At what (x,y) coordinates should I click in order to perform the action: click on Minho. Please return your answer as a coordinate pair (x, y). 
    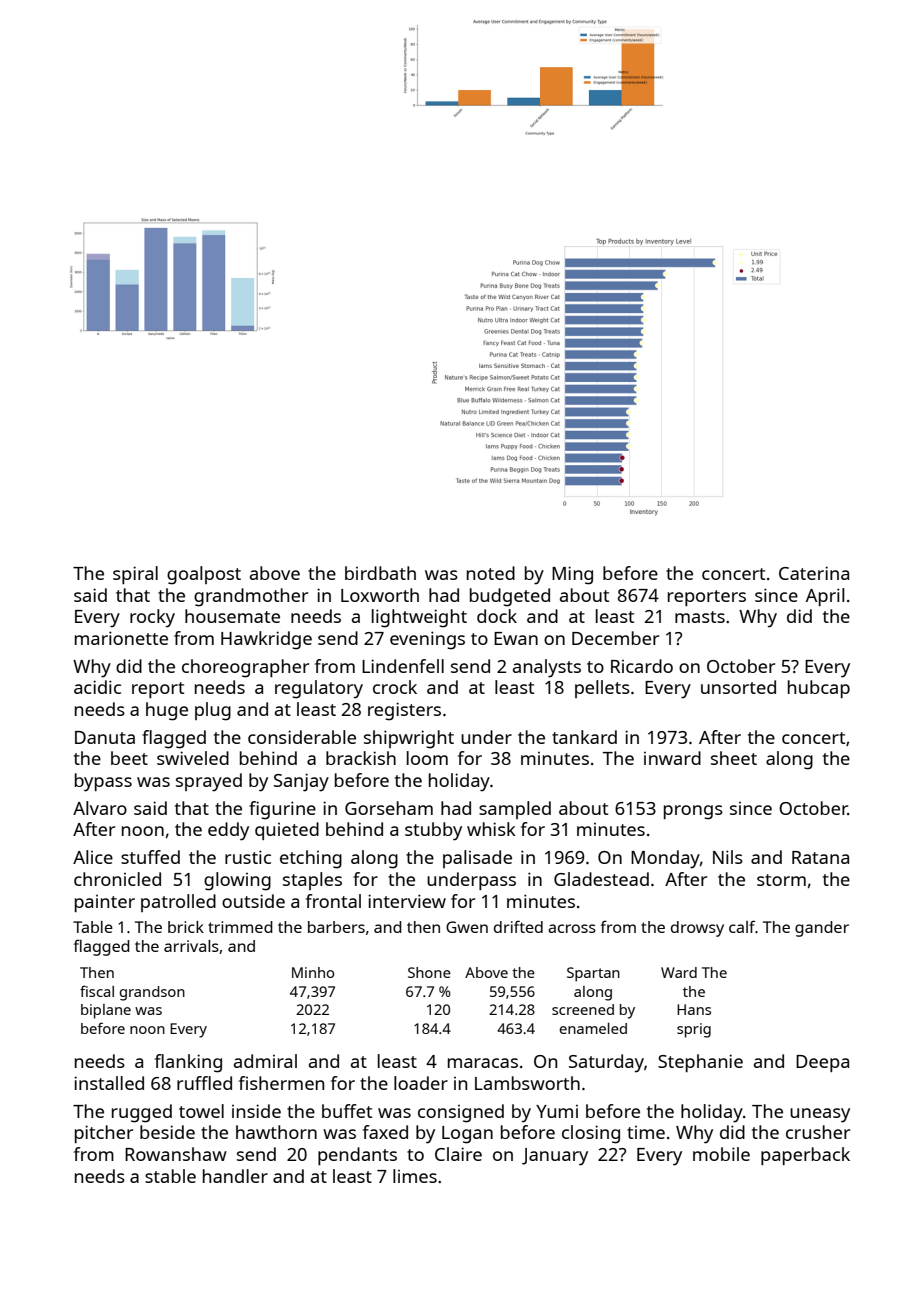
    Looking at the image, I should click on (313, 972).
